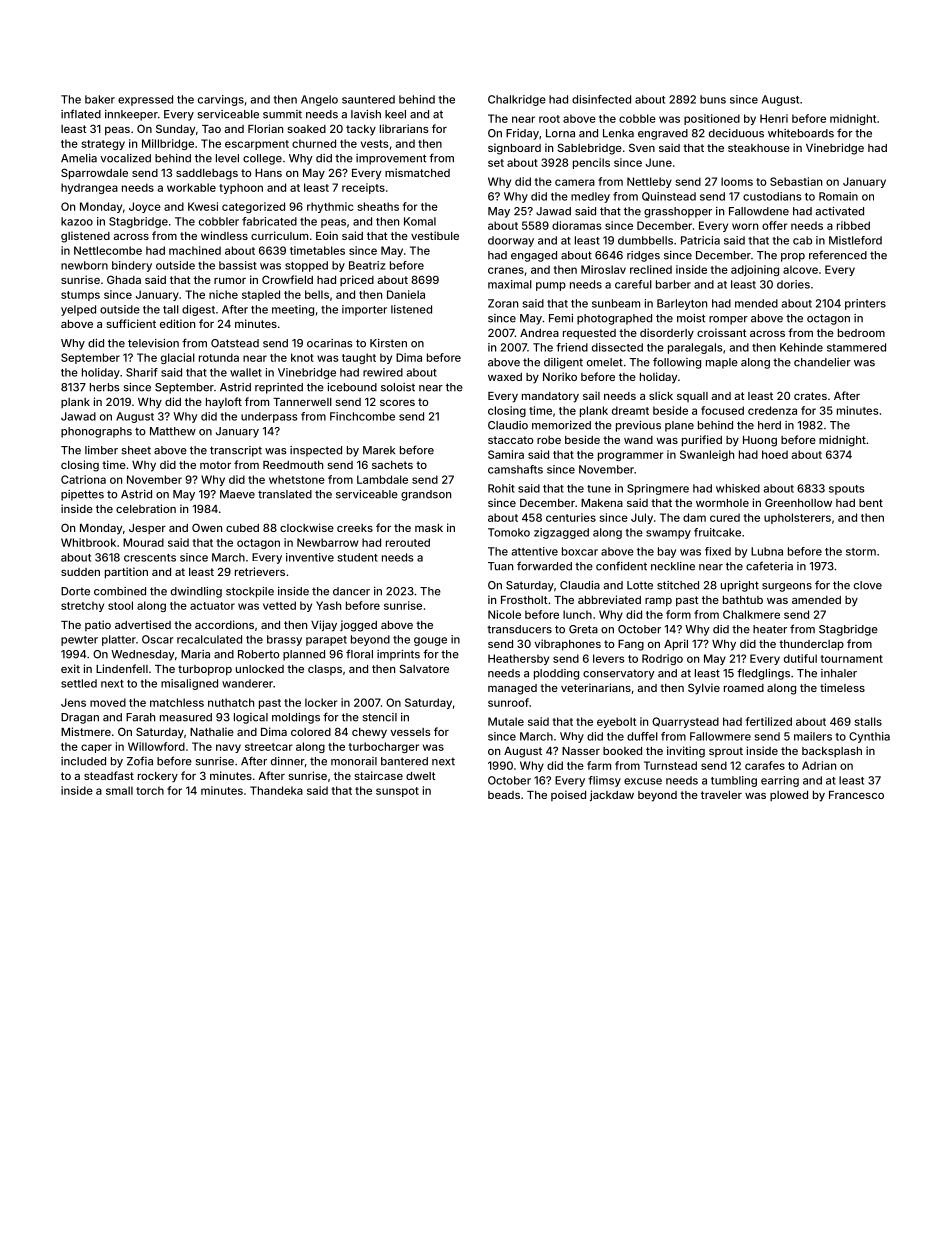 The height and width of the screenshot is (1233, 952). What do you see at coordinates (810, 396) in the screenshot?
I see `crates` at bounding box center [810, 396].
